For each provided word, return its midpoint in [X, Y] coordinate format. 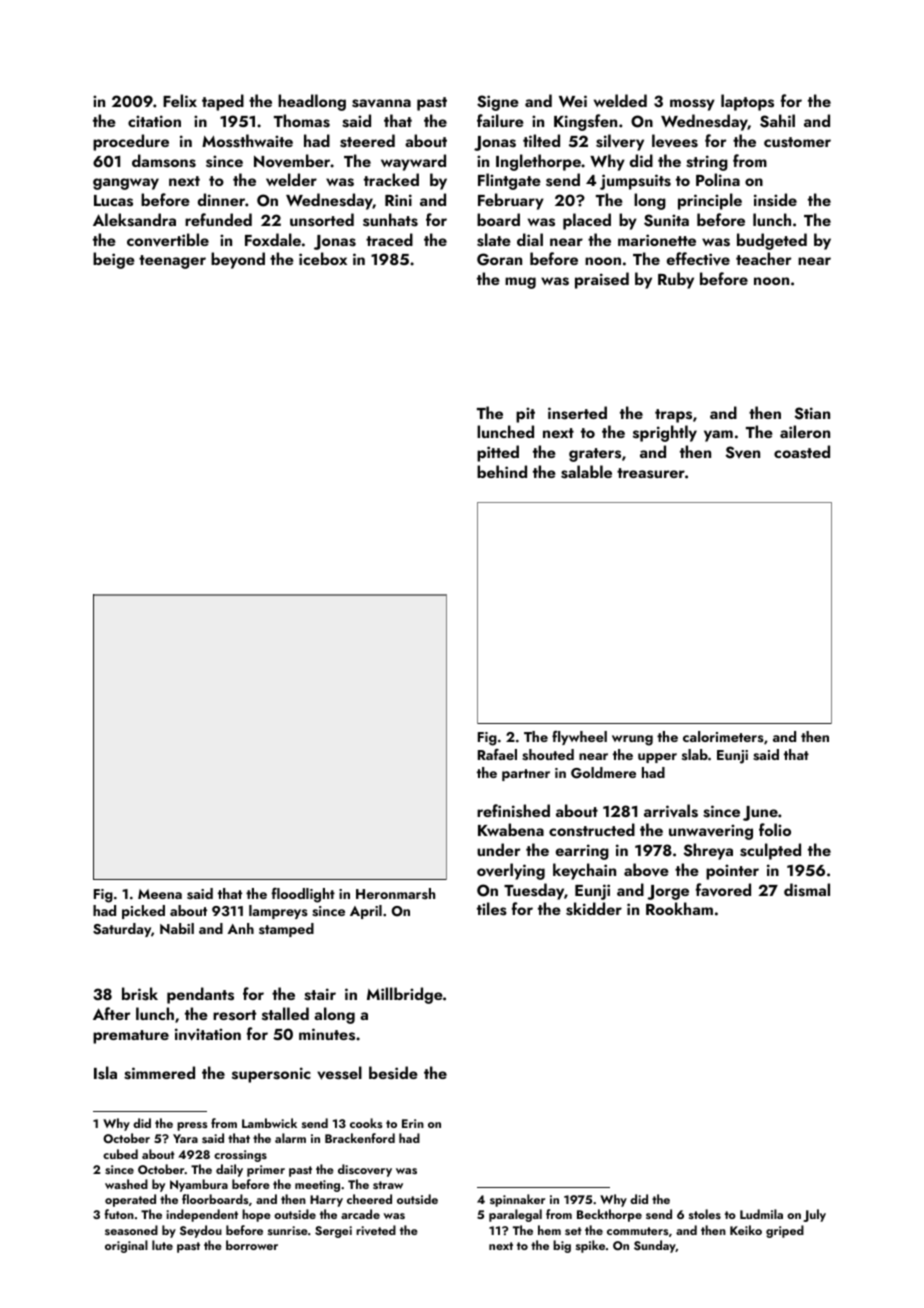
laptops [747, 102]
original [126, 1246]
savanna [381, 103]
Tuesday [534, 891]
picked [143, 912]
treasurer [651, 473]
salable [586, 472]
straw [388, 1185]
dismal [807, 890]
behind [502, 471]
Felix [180, 100]
